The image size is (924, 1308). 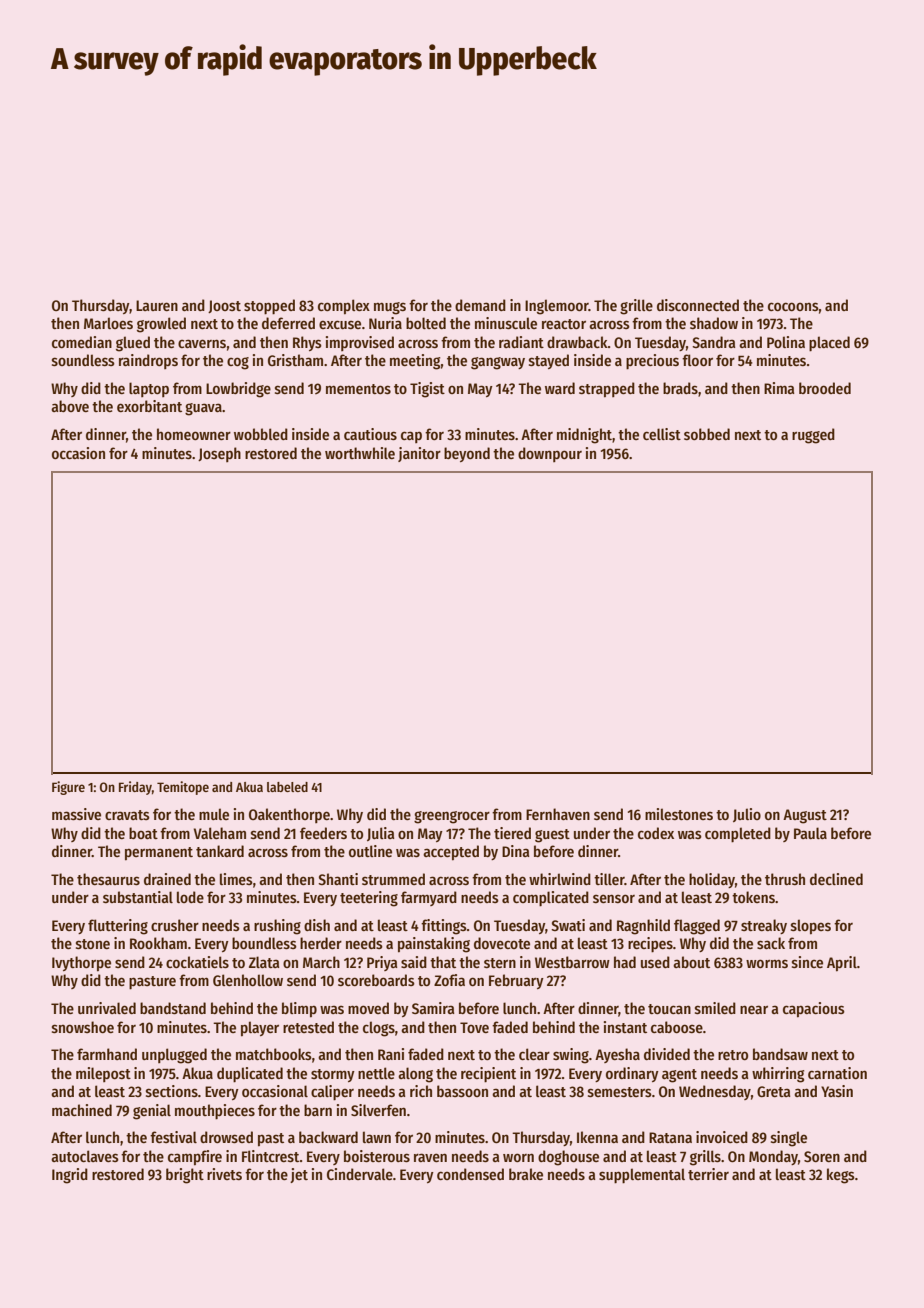 What do you see at coordinates (264, 943) in the screenshot?
I see `boundless` at bounding box center [264, 943].
